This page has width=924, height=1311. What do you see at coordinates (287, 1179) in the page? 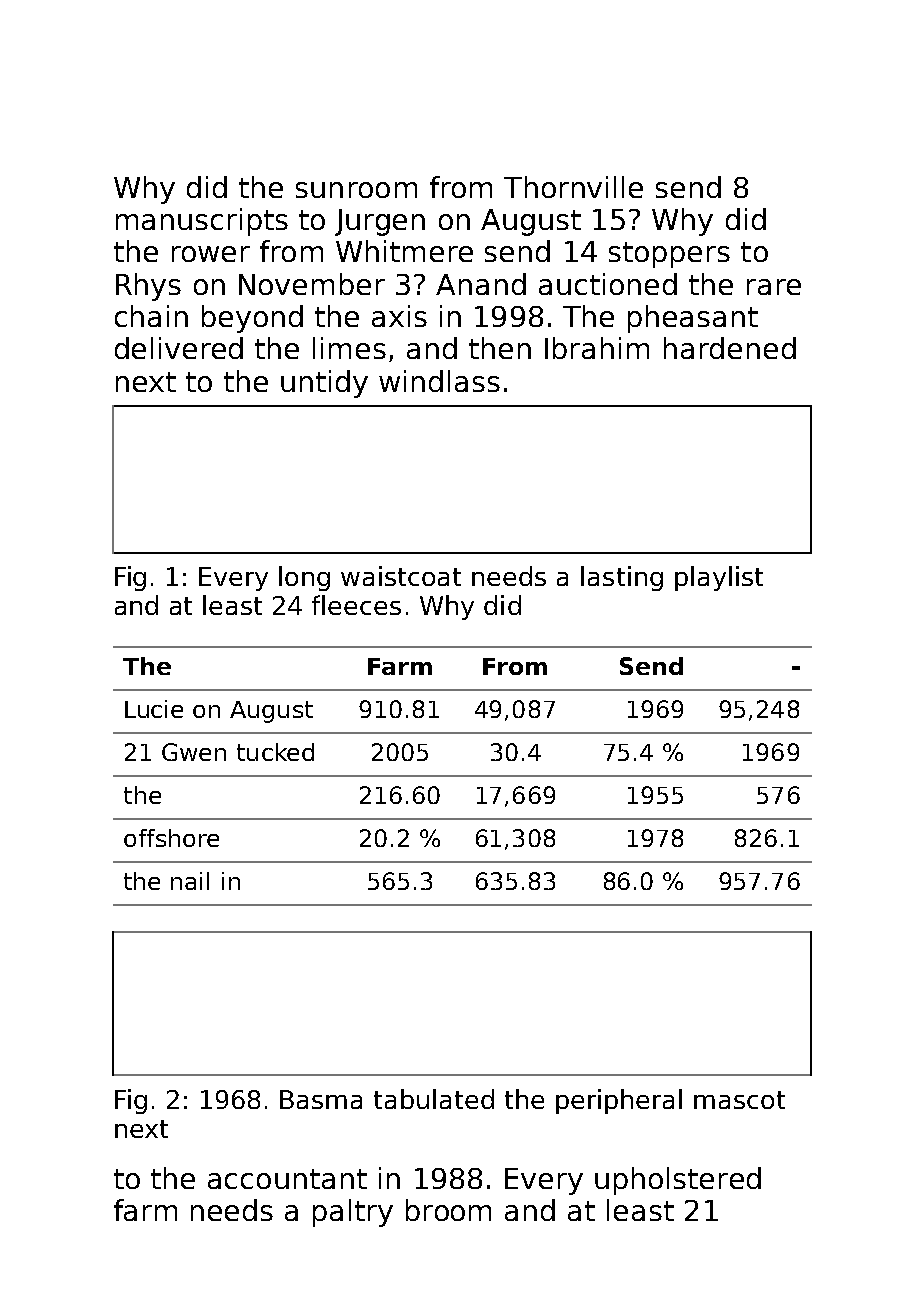
I see `accountant` at bounding box center [287, 1179].
